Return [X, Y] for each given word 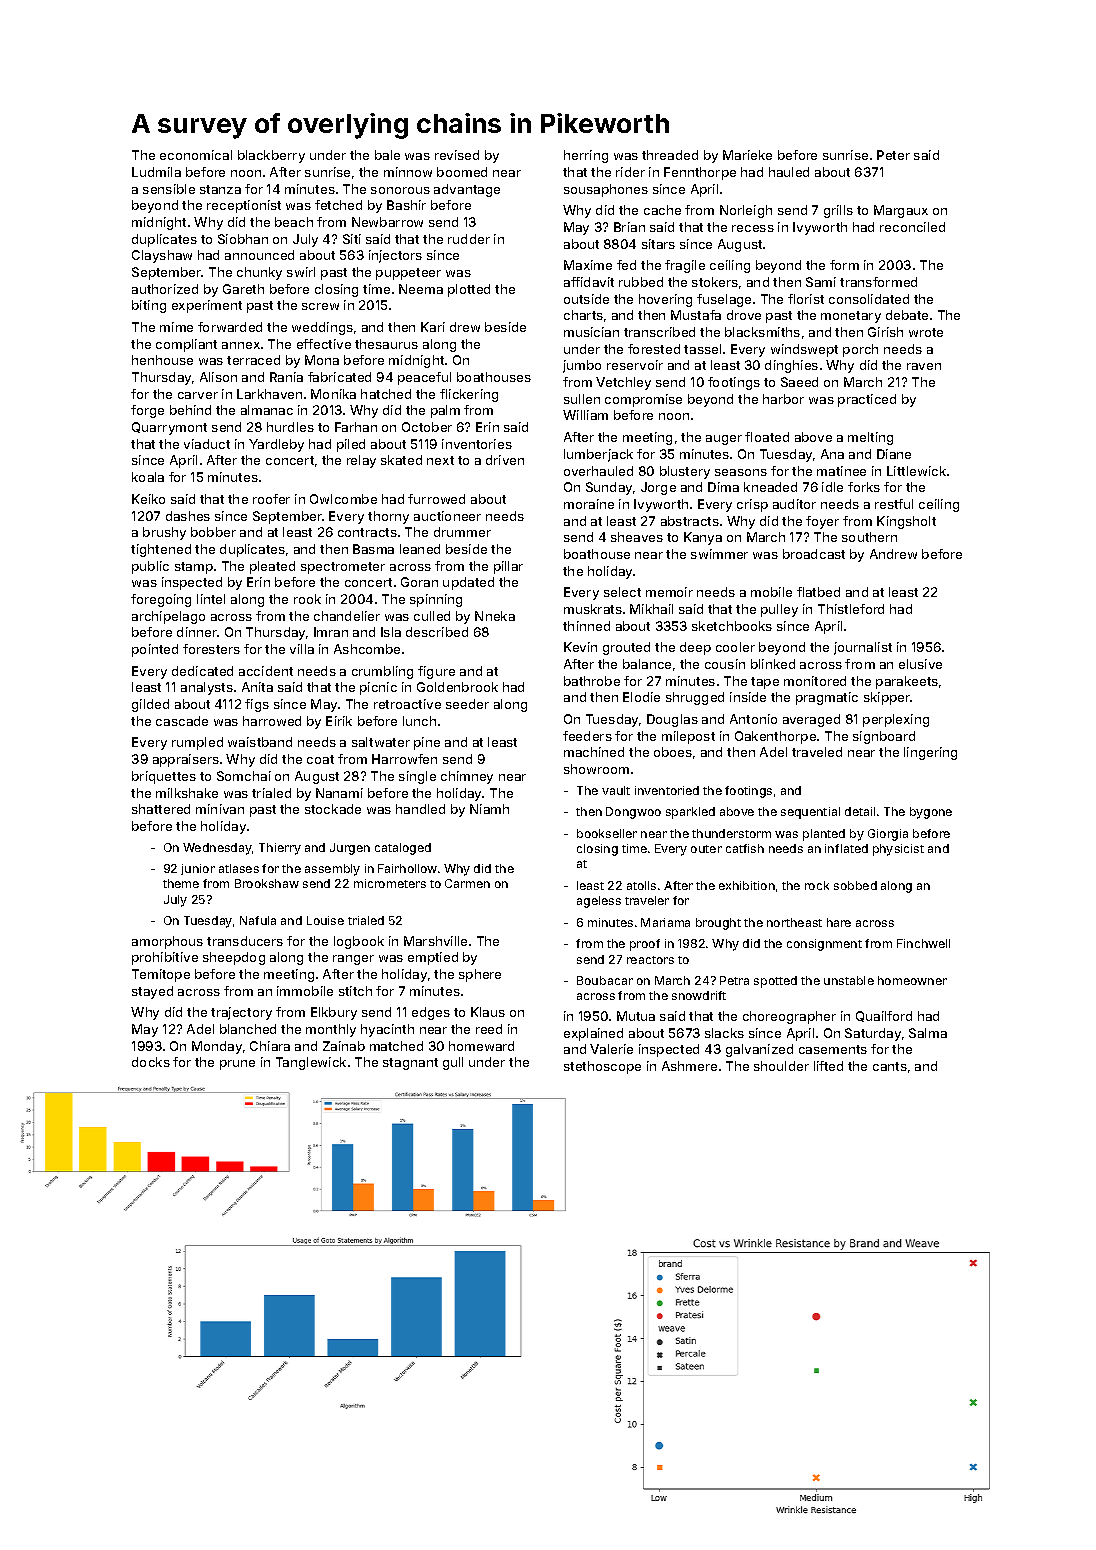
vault [616, 790]
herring [586, 156]
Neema [421, 289]
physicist [898, 850]
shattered [161, 809]
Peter [893, 155]
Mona [322, 360]
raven [924, 366]
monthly [331, 1030]
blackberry [271, 156]
